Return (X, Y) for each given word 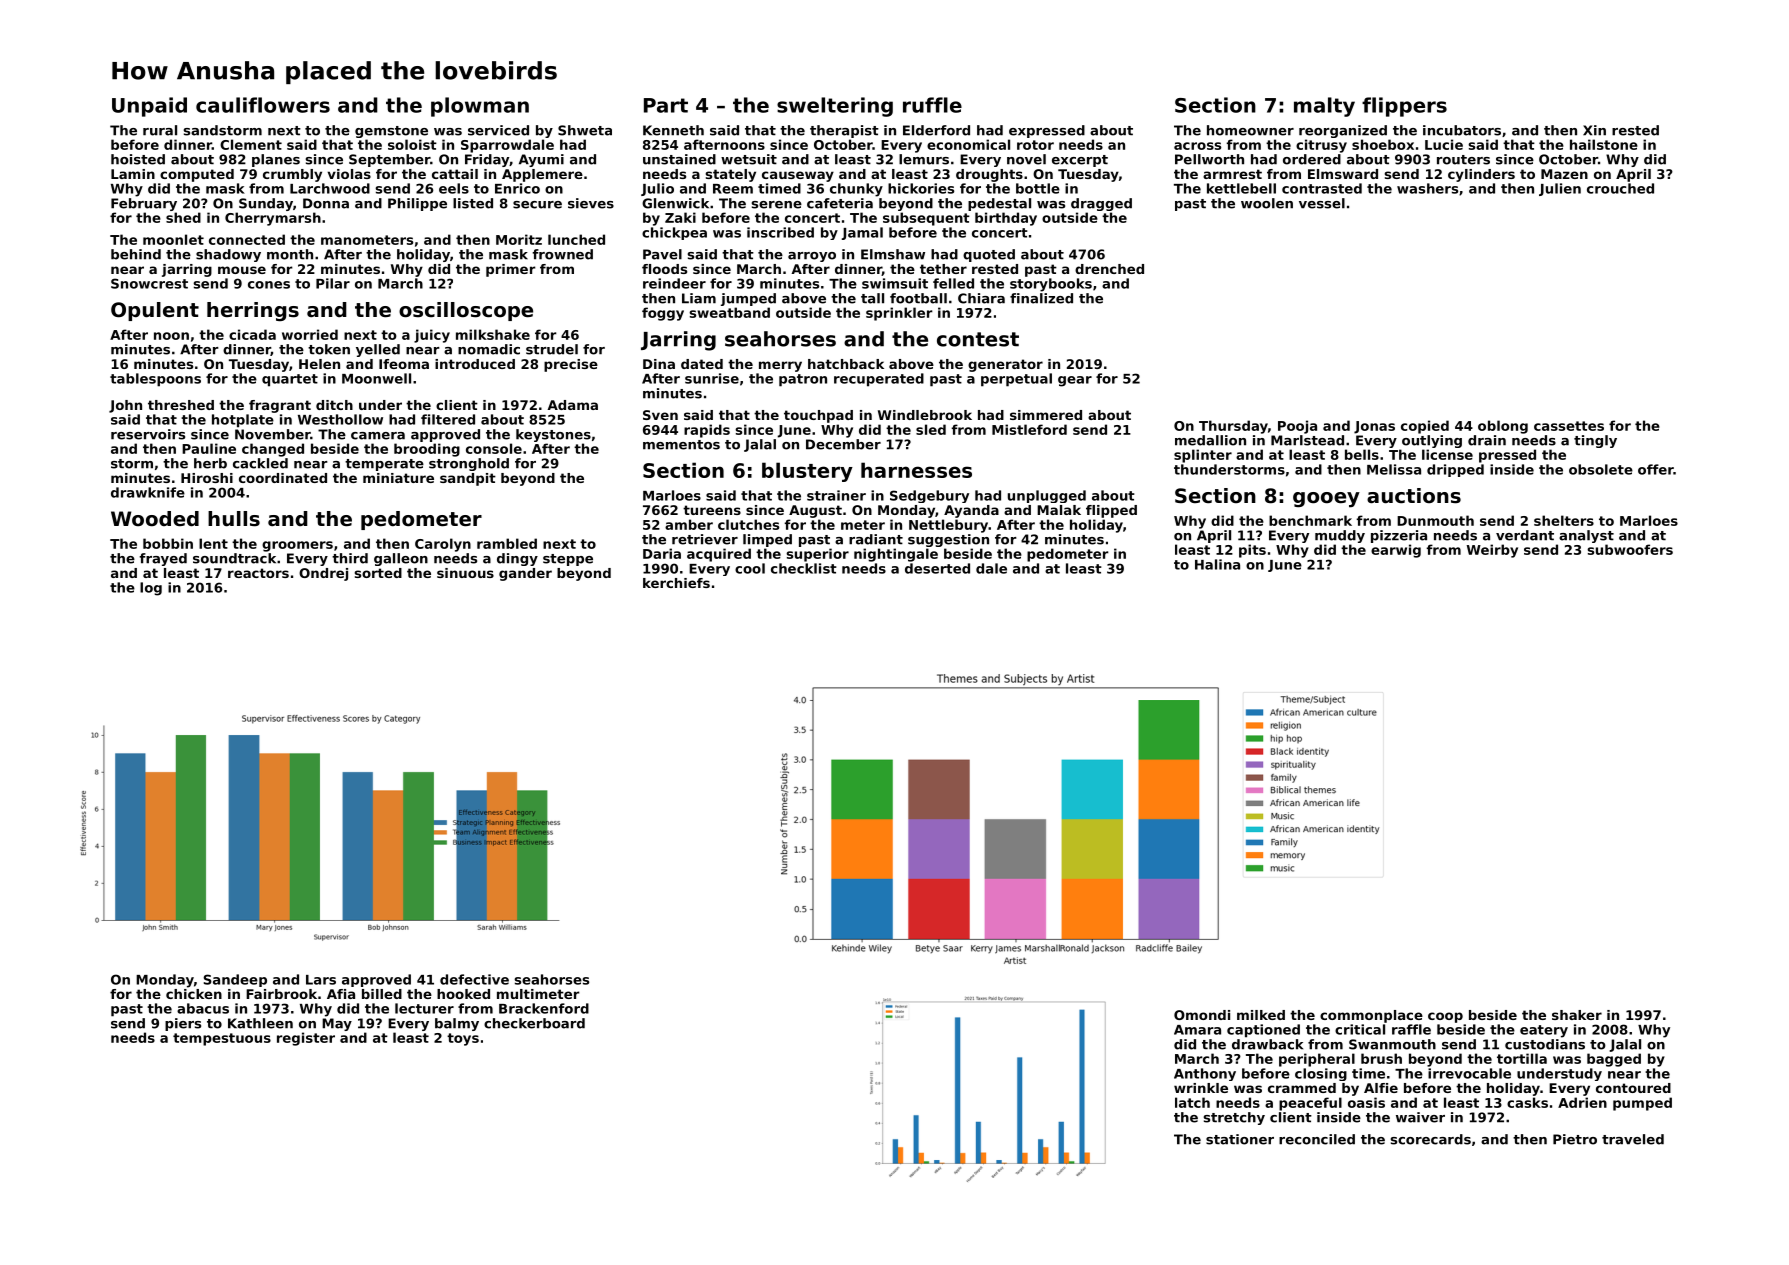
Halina (1217, 564)
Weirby (1492, 551)
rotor (1035, 145)
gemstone (391, 132)
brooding (427, 450)
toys (463, 1039)
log (151, 589)
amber (689, 524)
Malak (1059, 510)
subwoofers (1630, 549)
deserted (937, 568)
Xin (1594, 130)
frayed (163, 559)
